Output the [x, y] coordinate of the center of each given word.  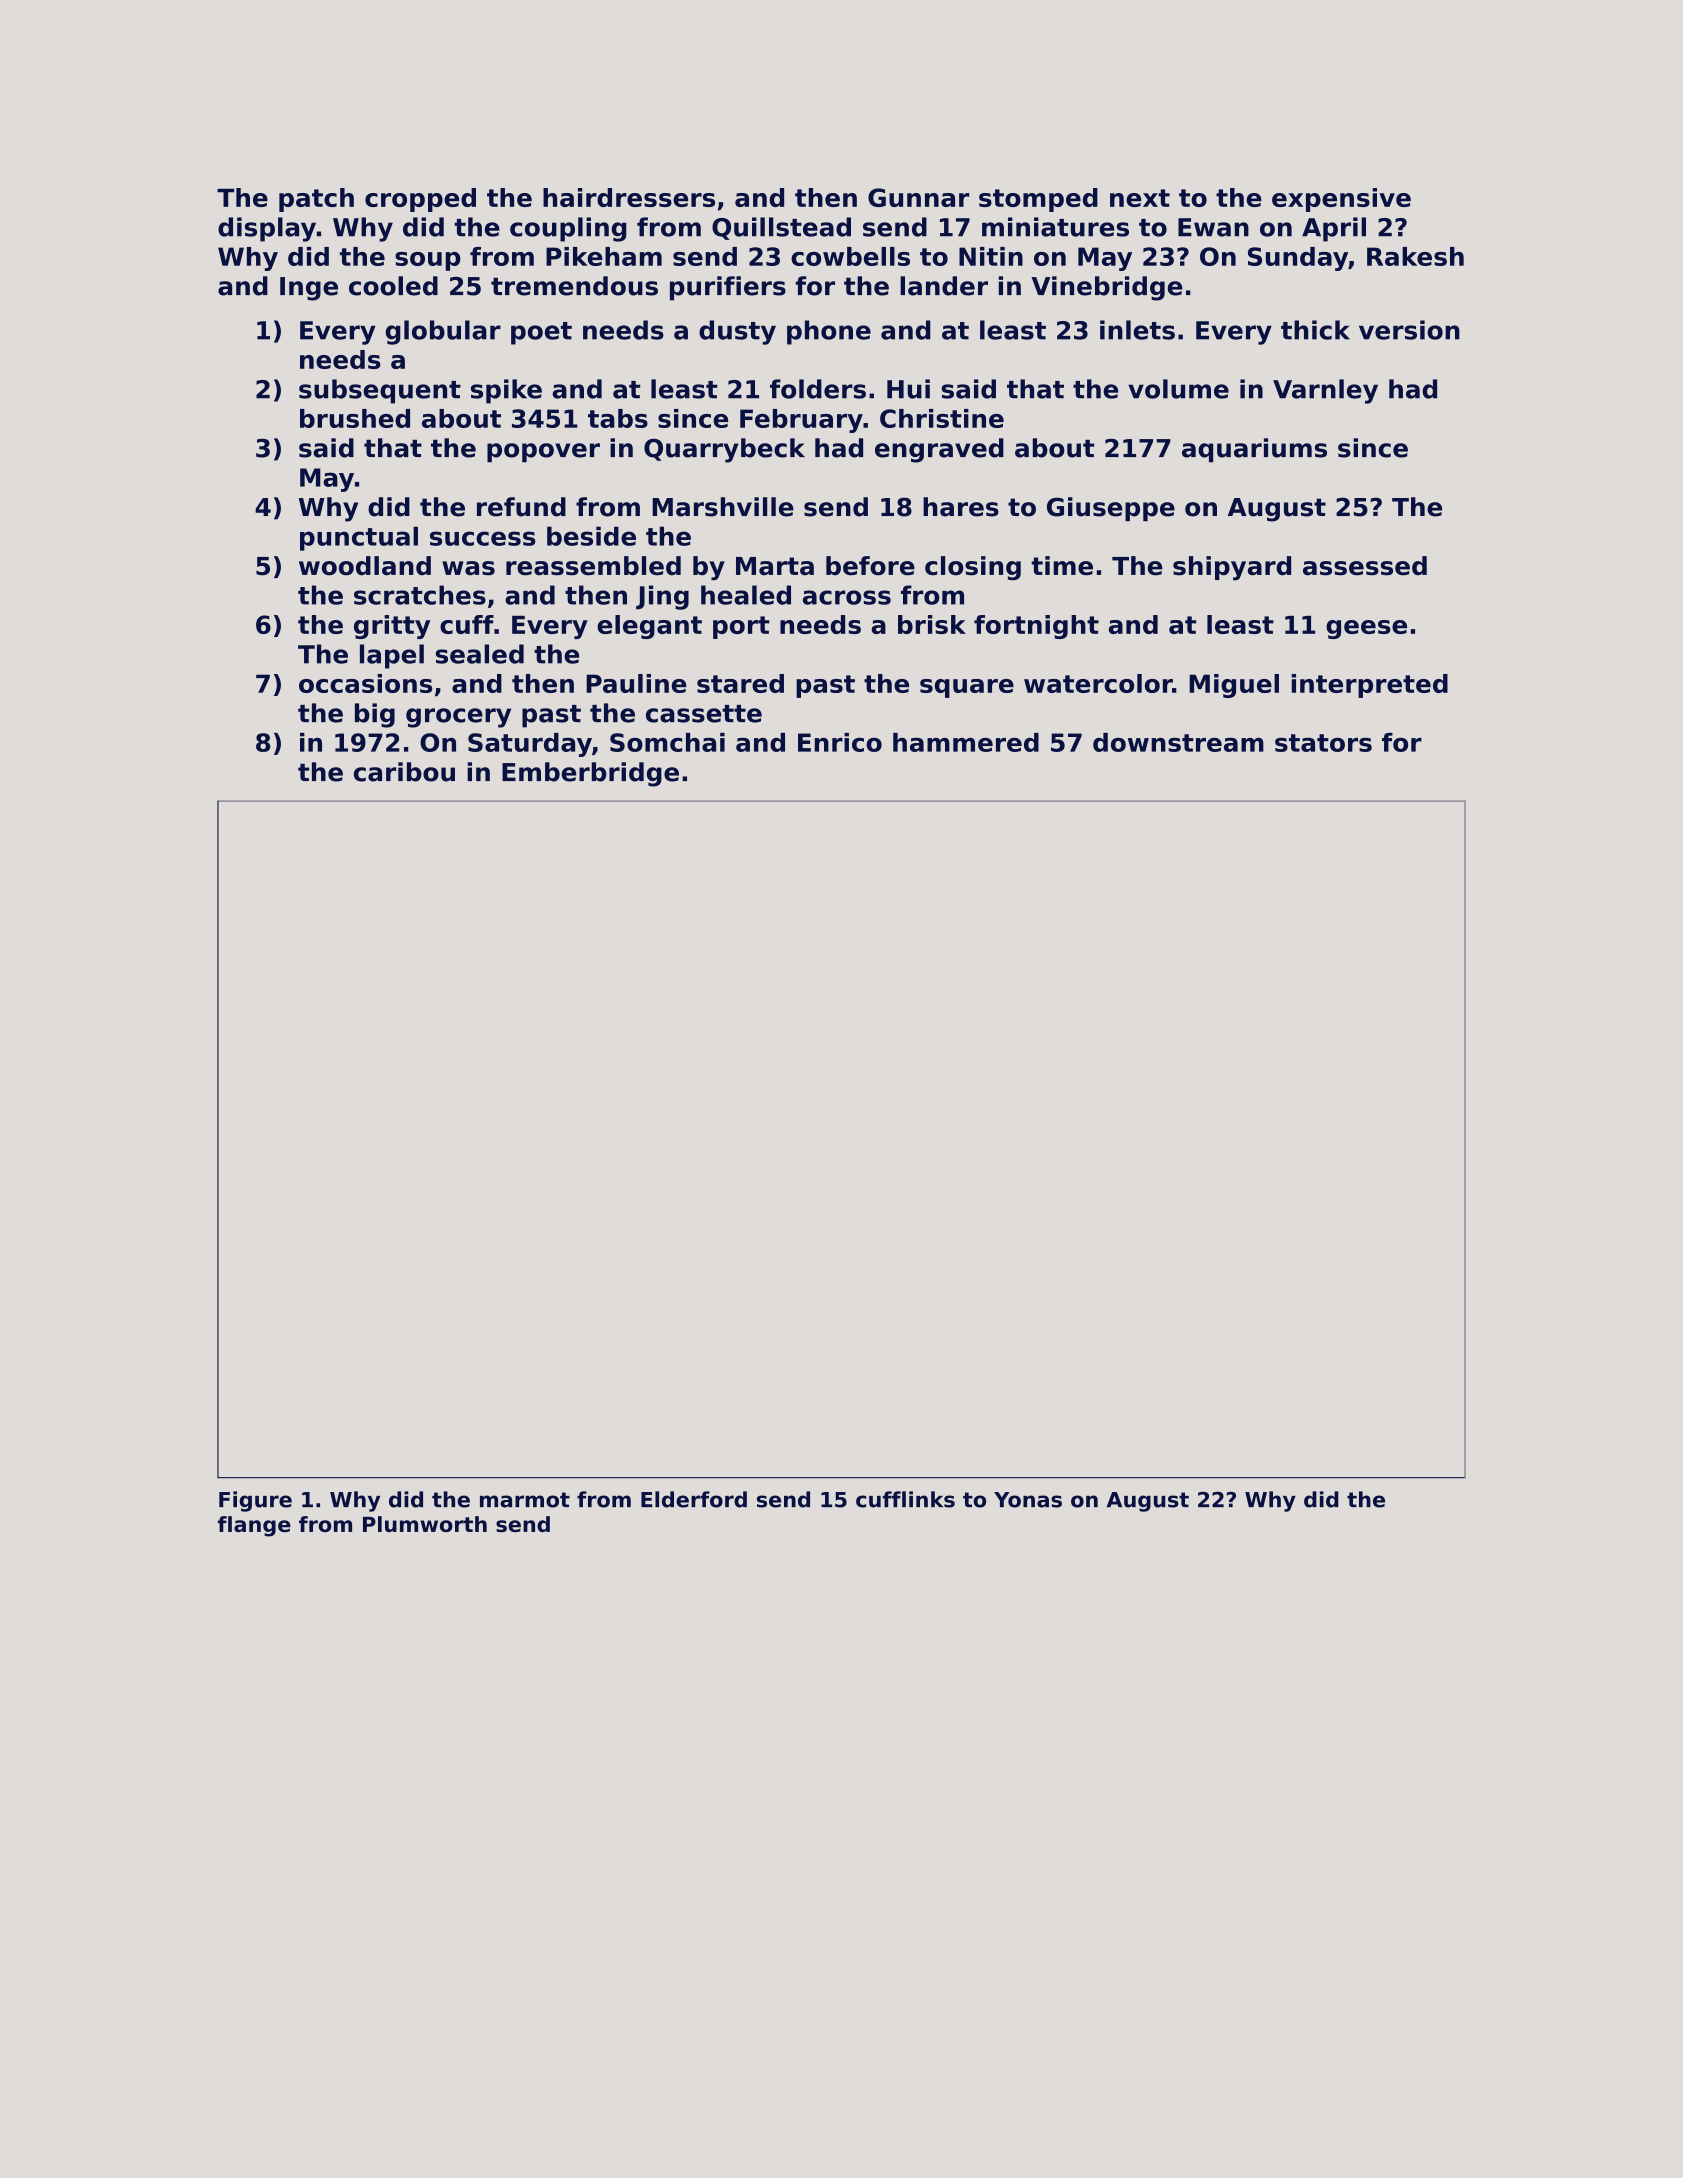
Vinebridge [1107, 288]
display [267, 229]
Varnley [1325, 391]
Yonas [1028, 1500]
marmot [525, 1500]
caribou [404, 772]
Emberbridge [590, 774]
